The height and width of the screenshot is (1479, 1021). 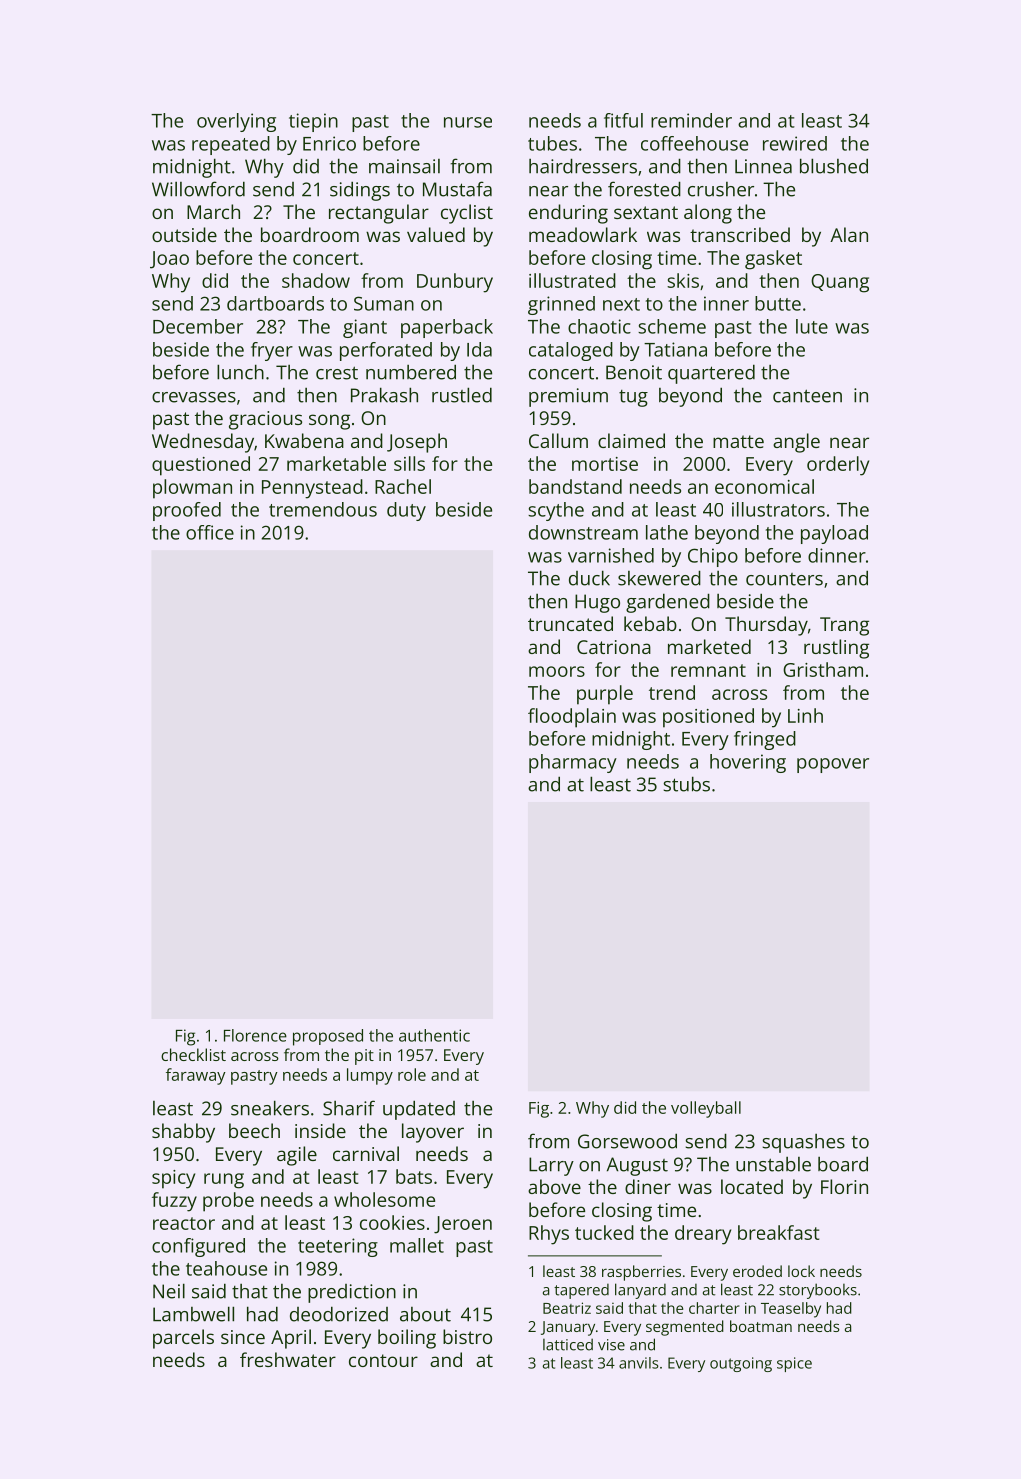 What do you see at coordinates (412, 1074) in the screenshot?
I see `role` at bounding box center [412, 1074].
